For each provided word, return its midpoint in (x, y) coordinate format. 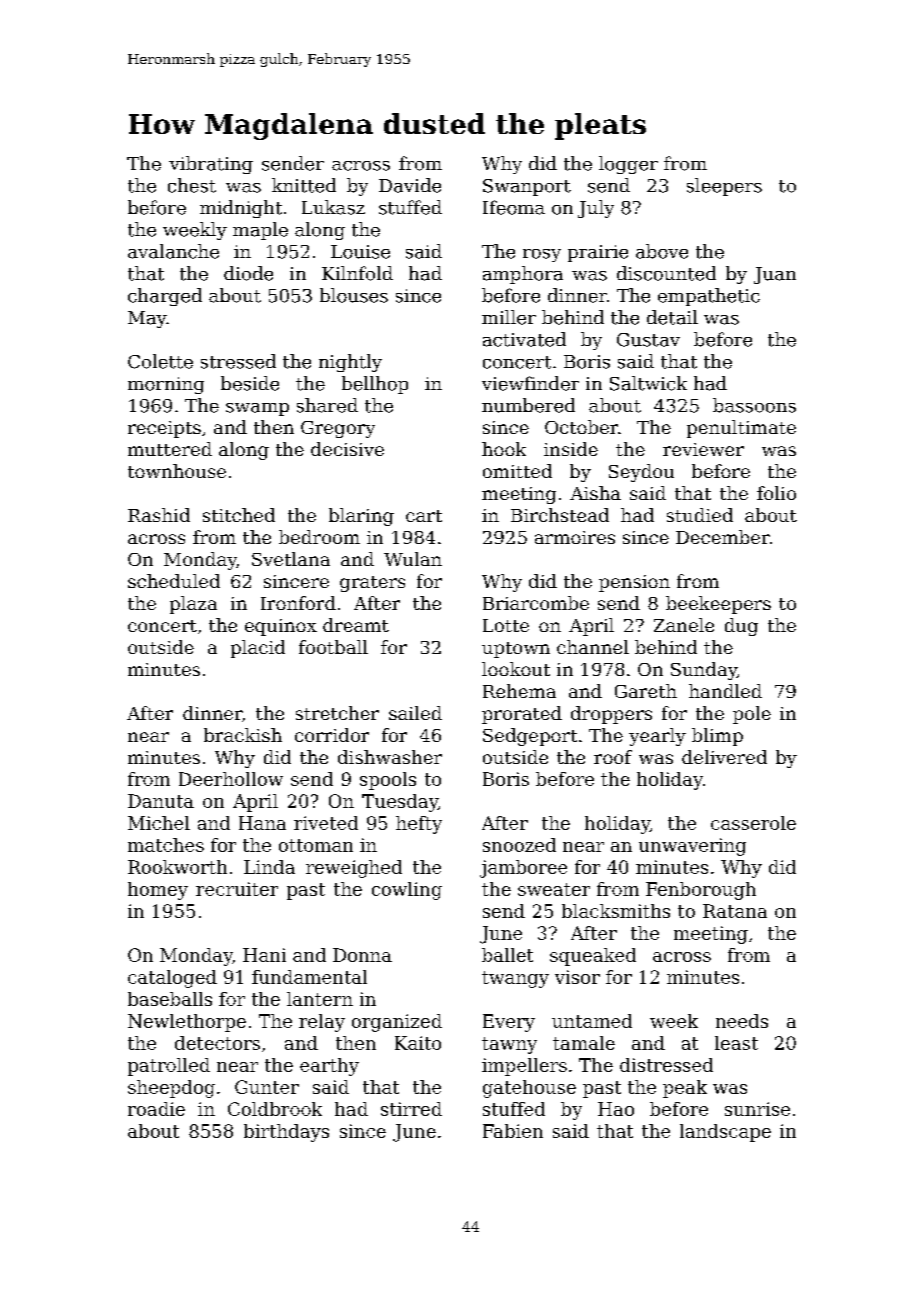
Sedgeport (530, 737)
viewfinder (530, 383)
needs (742, 1021)
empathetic (709, 297)
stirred (411, 1109)
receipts (164, 429)
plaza (193, 605)
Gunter (267, 1087)
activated (524, 339)
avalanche (173, 251)
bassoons (754, 405)
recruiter (237, 889)
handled (725, 691)
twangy (515, 979)
